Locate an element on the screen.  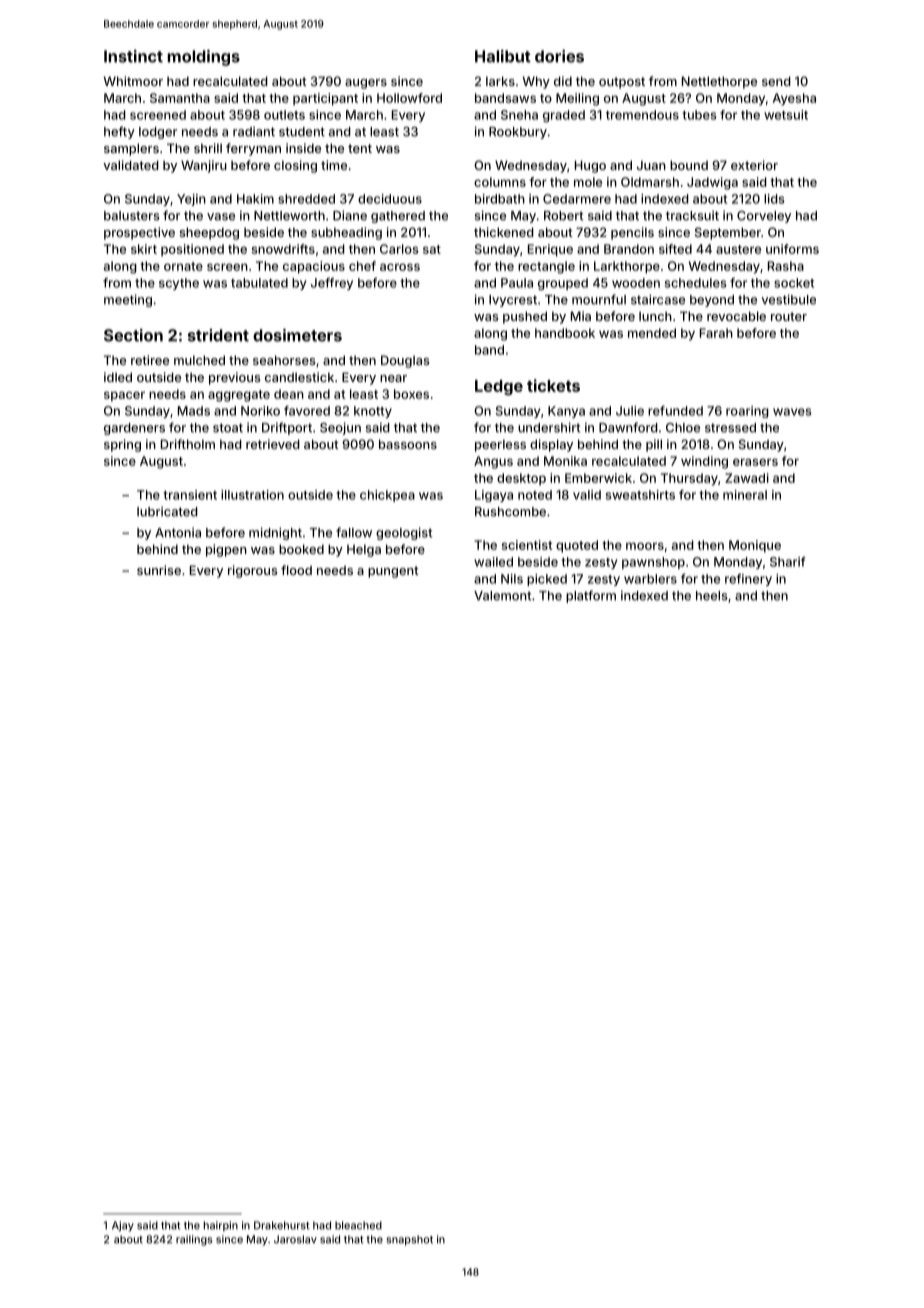
grouped is located at coordinates (563, 284).
